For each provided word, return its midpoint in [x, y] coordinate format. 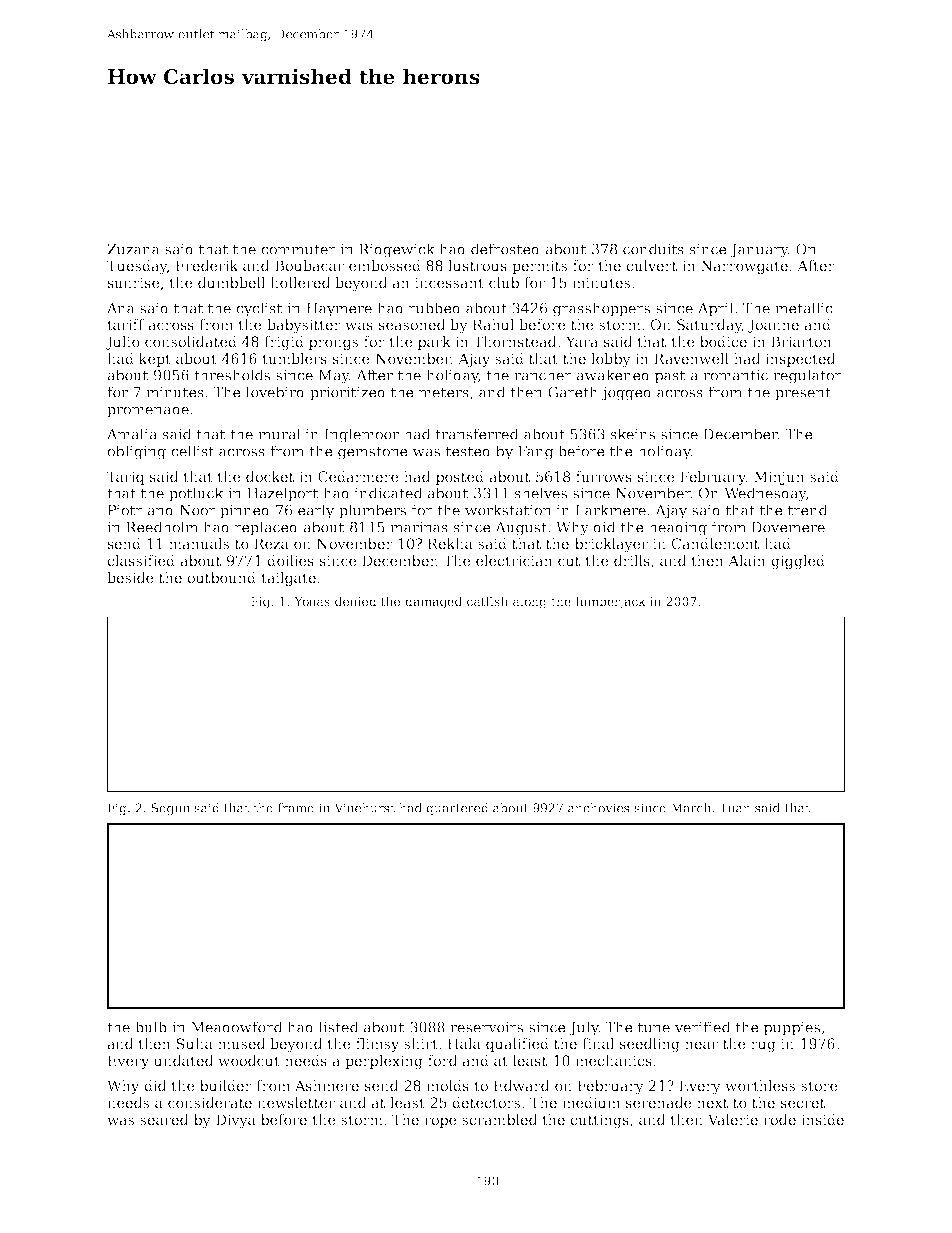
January [759, 251]
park [434, 343]
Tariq [126, 478]
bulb [151, 1027]
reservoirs [486, 1027]
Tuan [735, 808]
